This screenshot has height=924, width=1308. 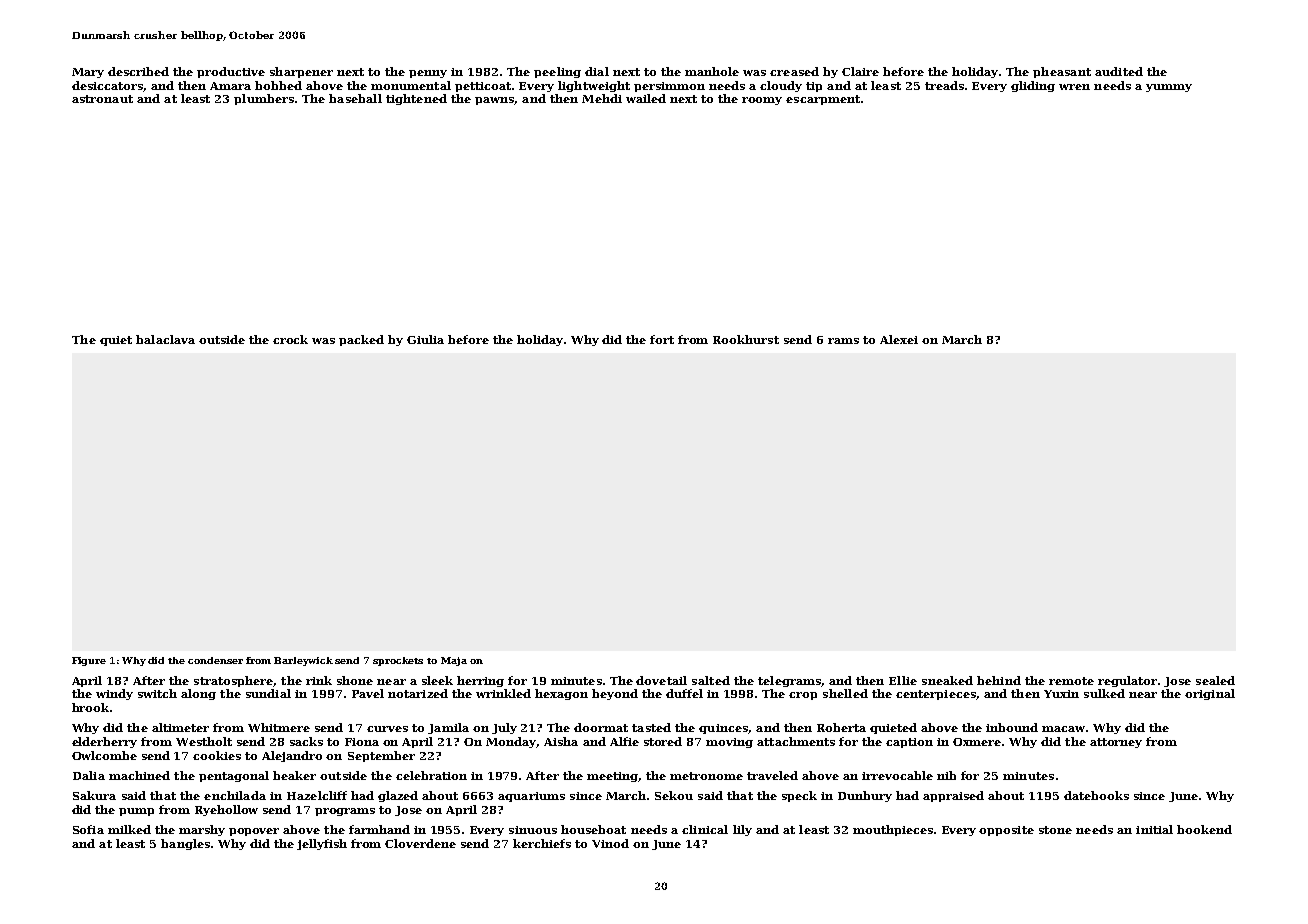 I want to click on mouthpieces, so click(x=893, y=830).
